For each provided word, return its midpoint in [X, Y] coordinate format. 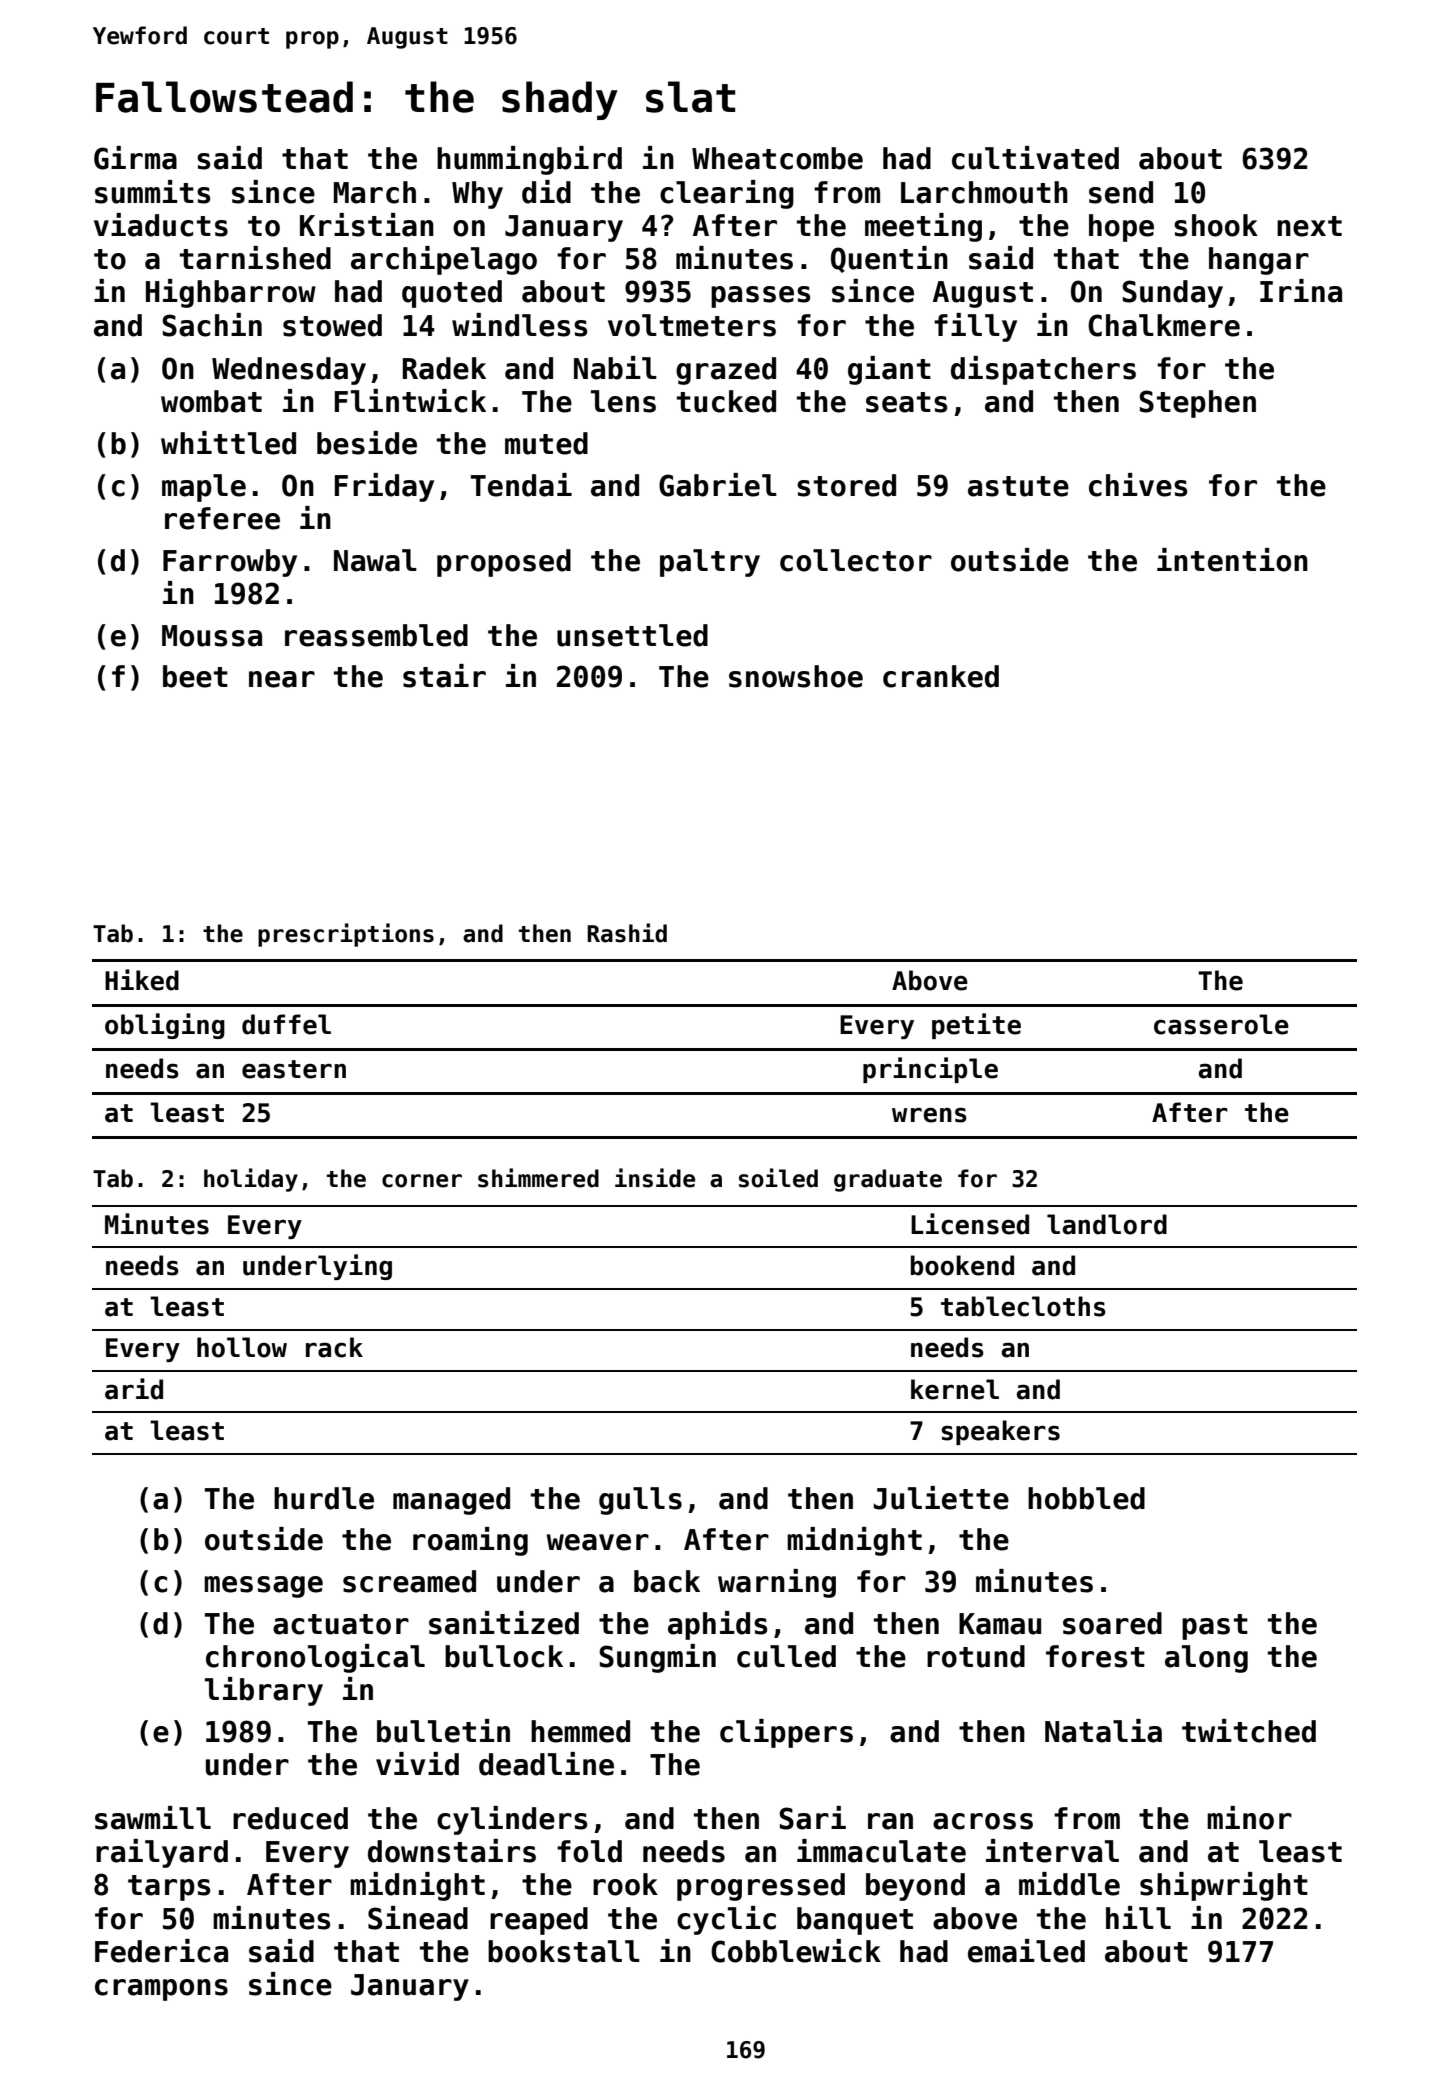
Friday [384, 487]
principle [930, 1070]
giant [889, 370]
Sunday [1172, 294]
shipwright [1224, 1886]
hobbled [1086, 1498]
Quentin [889, 259]
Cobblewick [796, 1951]
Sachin [212, 325]
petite [976, 1026]
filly [975, 327]
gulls [640, 1501]
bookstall [564, 1951]
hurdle [324, 1498]
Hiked [142, 980]
